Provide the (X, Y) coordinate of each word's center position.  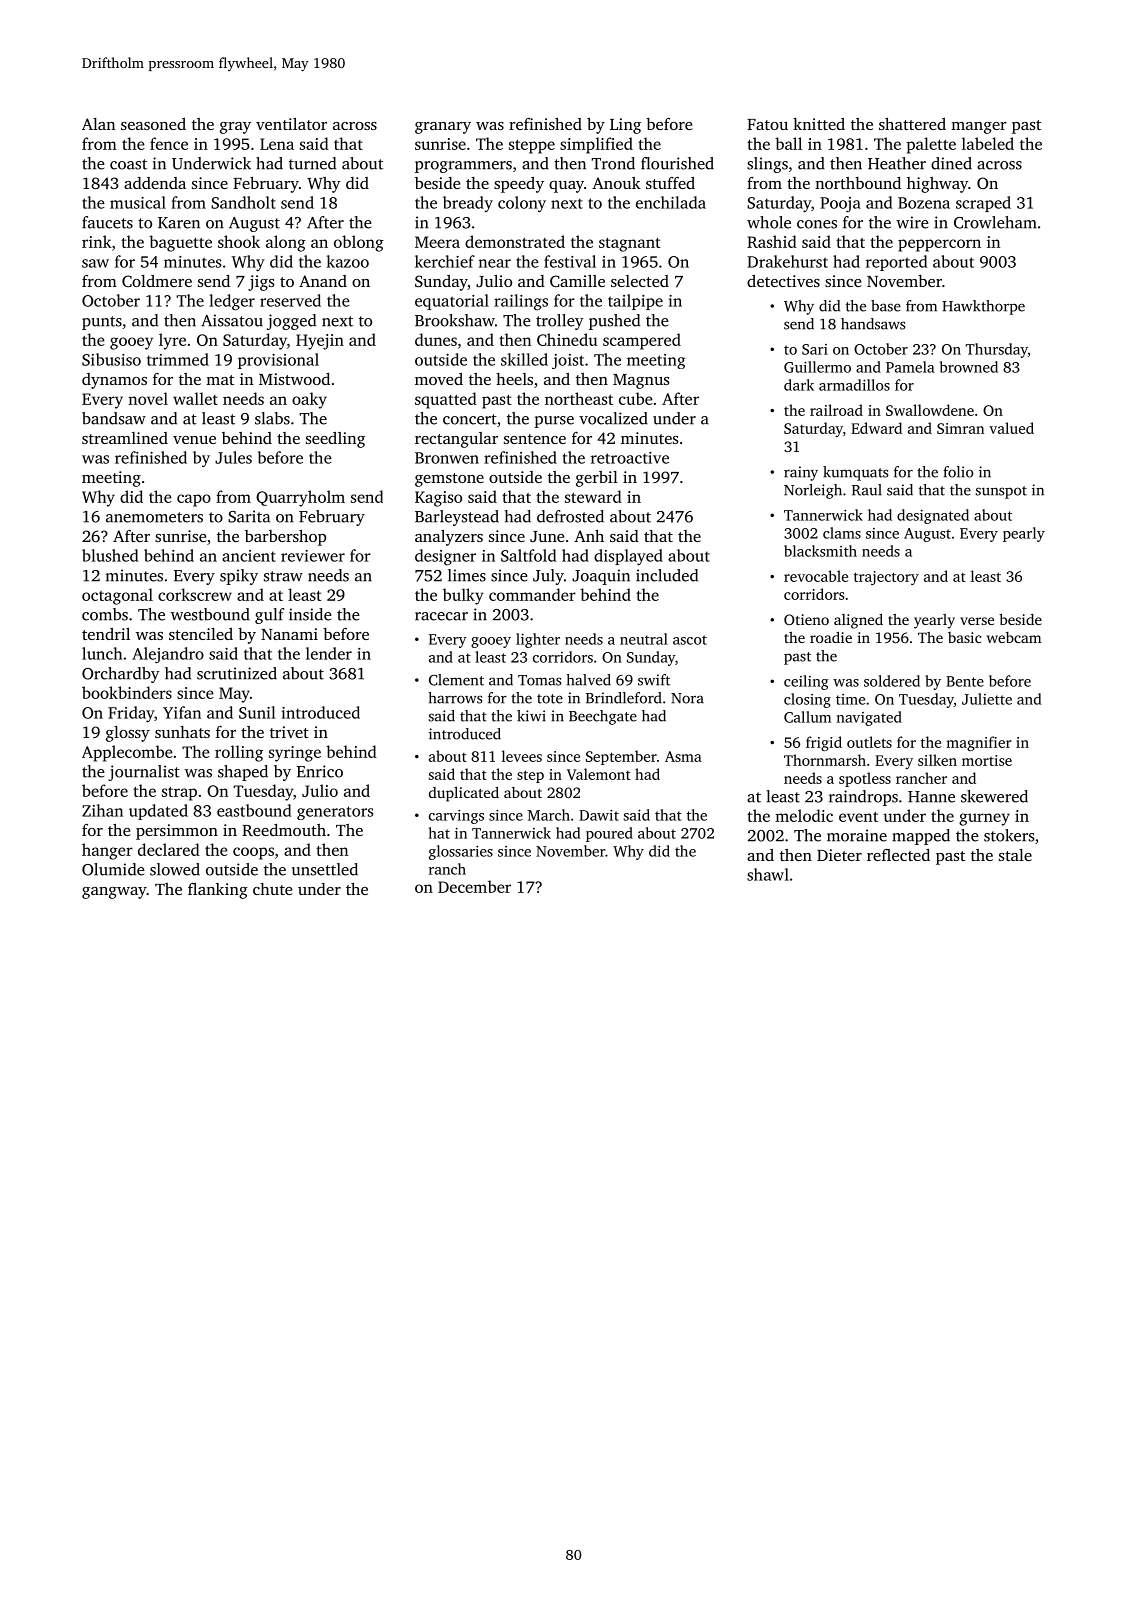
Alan (98, 124)
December (474, 886)
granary (443, 128)
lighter (538, 640)
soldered (892, 681)
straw (283, 576)
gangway (114, 893)
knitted (819, 124)
